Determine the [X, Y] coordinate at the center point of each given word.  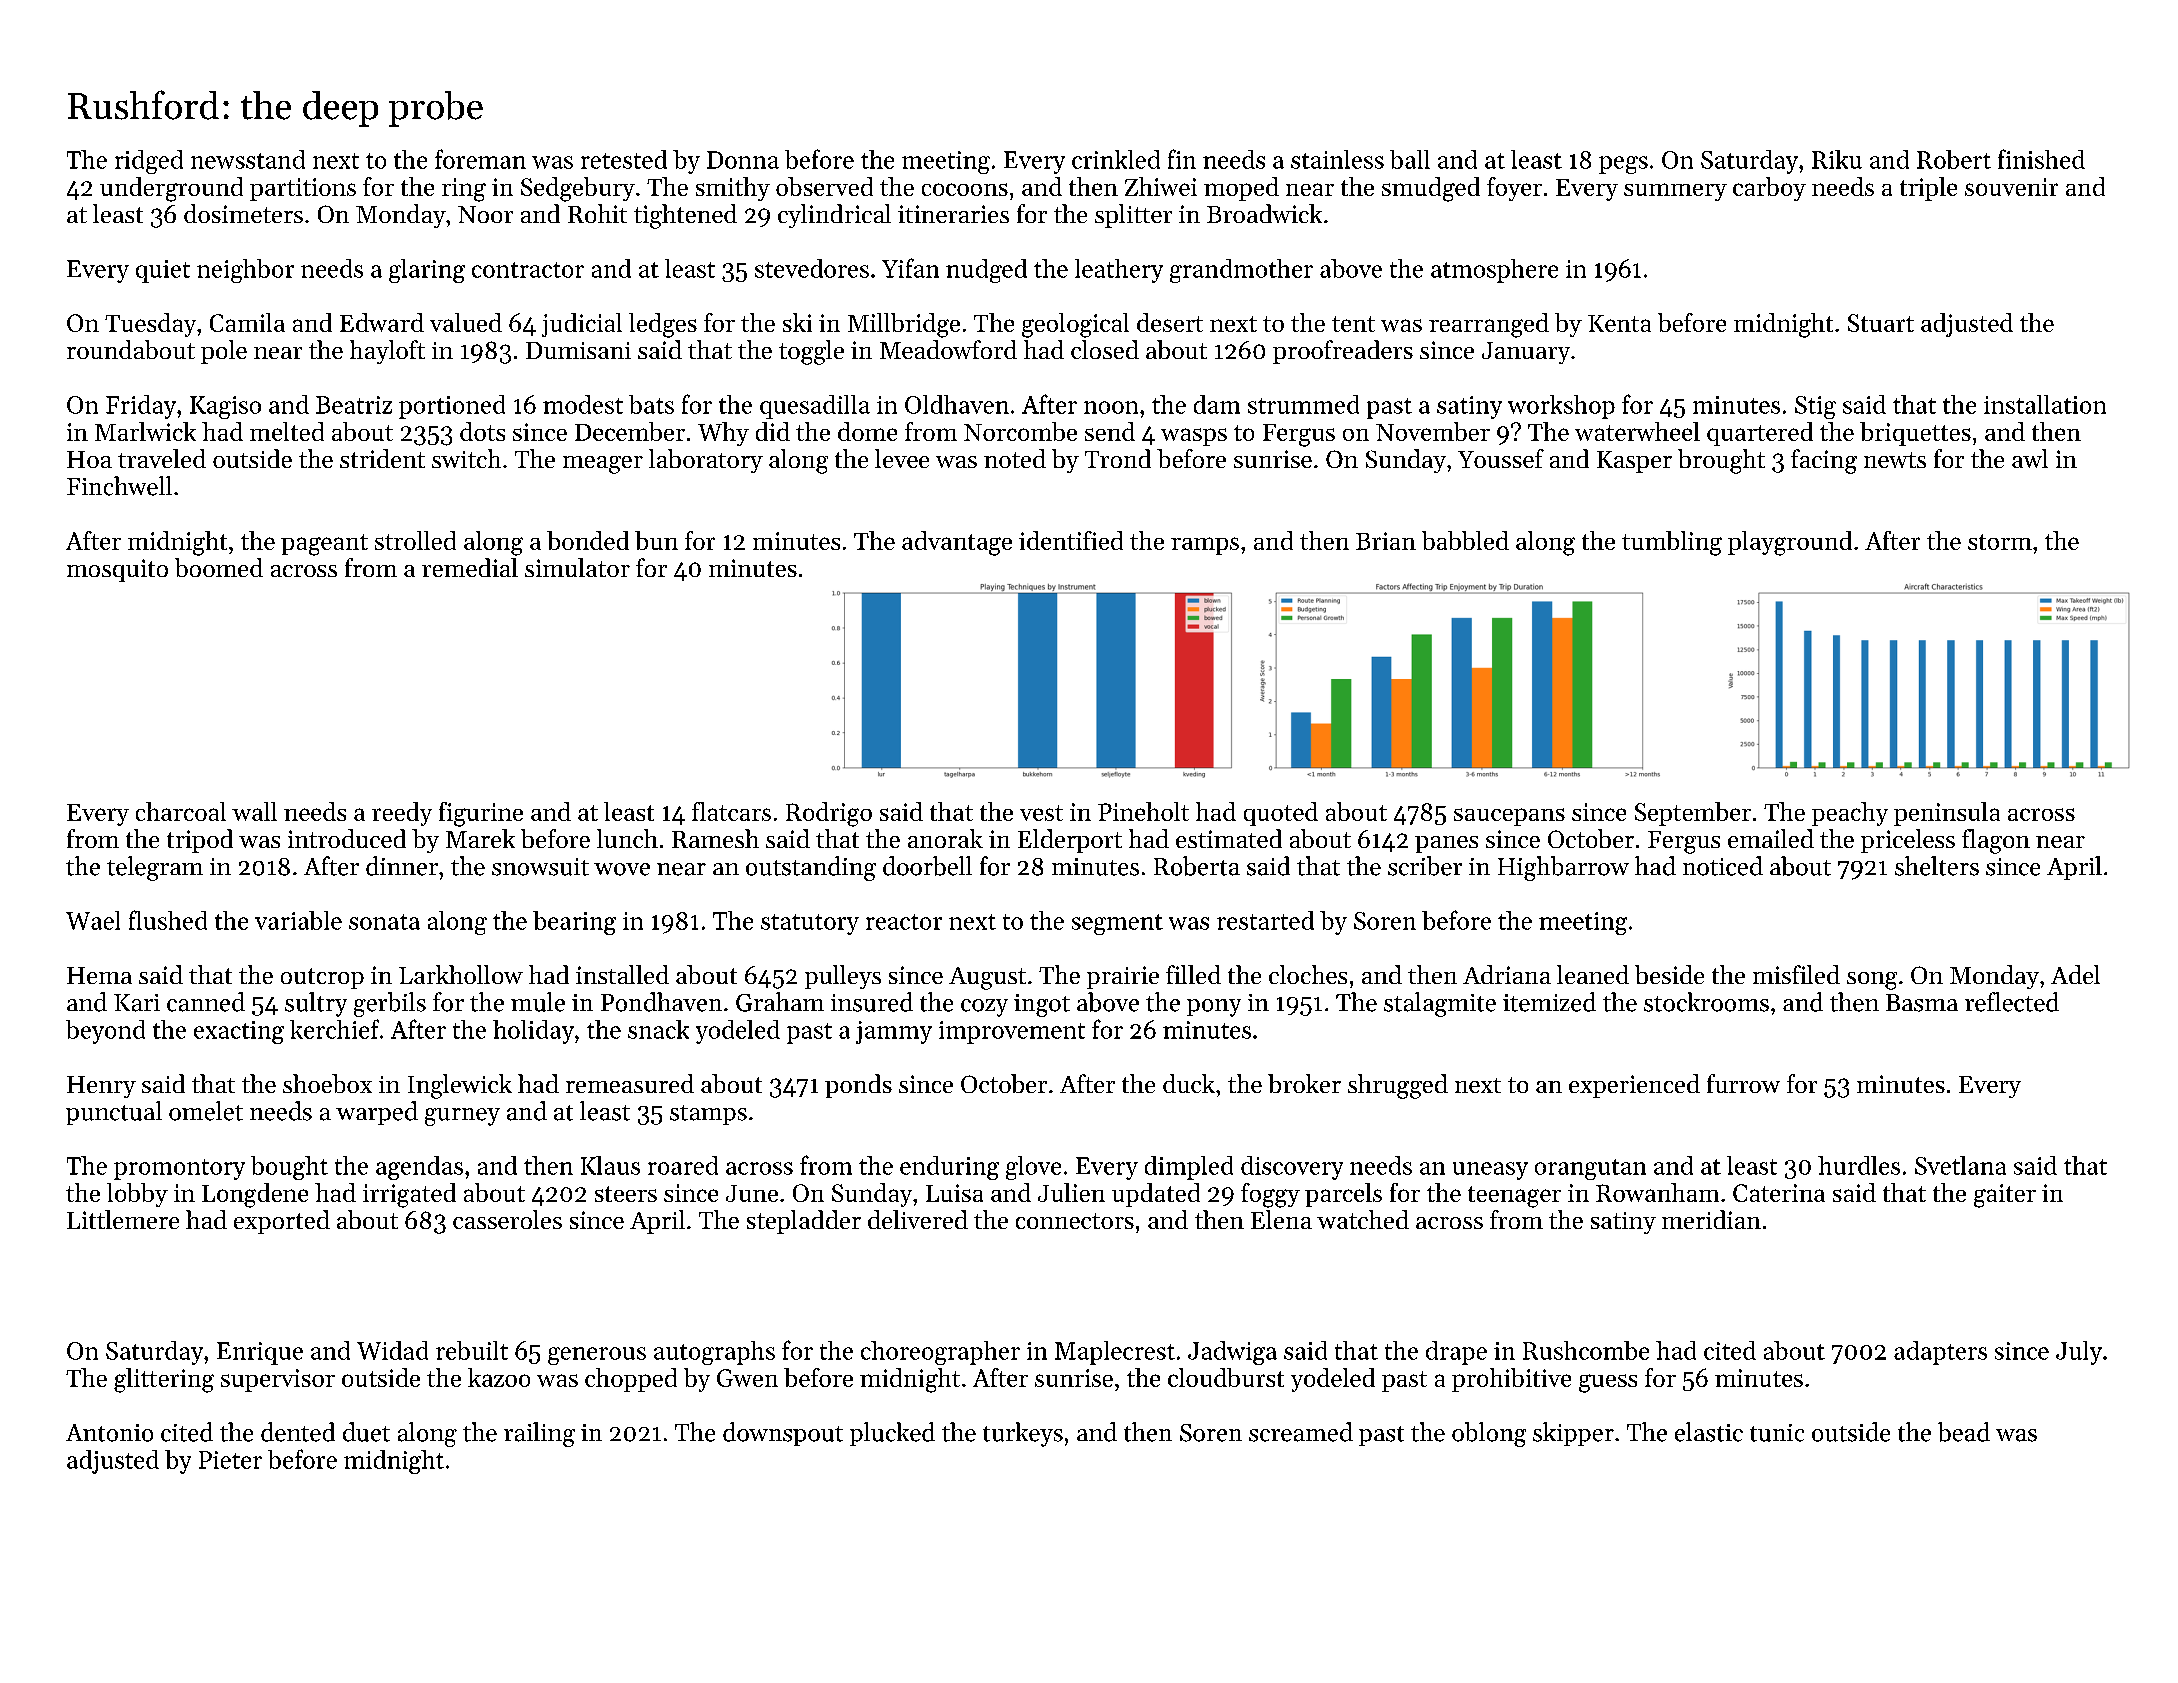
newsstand [248, 159]
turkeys [1023, 1434]
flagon [1996, 841]
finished [2041, 159]
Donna [743, 160]
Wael [93, 920]
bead [1964, 1432]
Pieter [230, 1460]
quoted [1281, 814]
